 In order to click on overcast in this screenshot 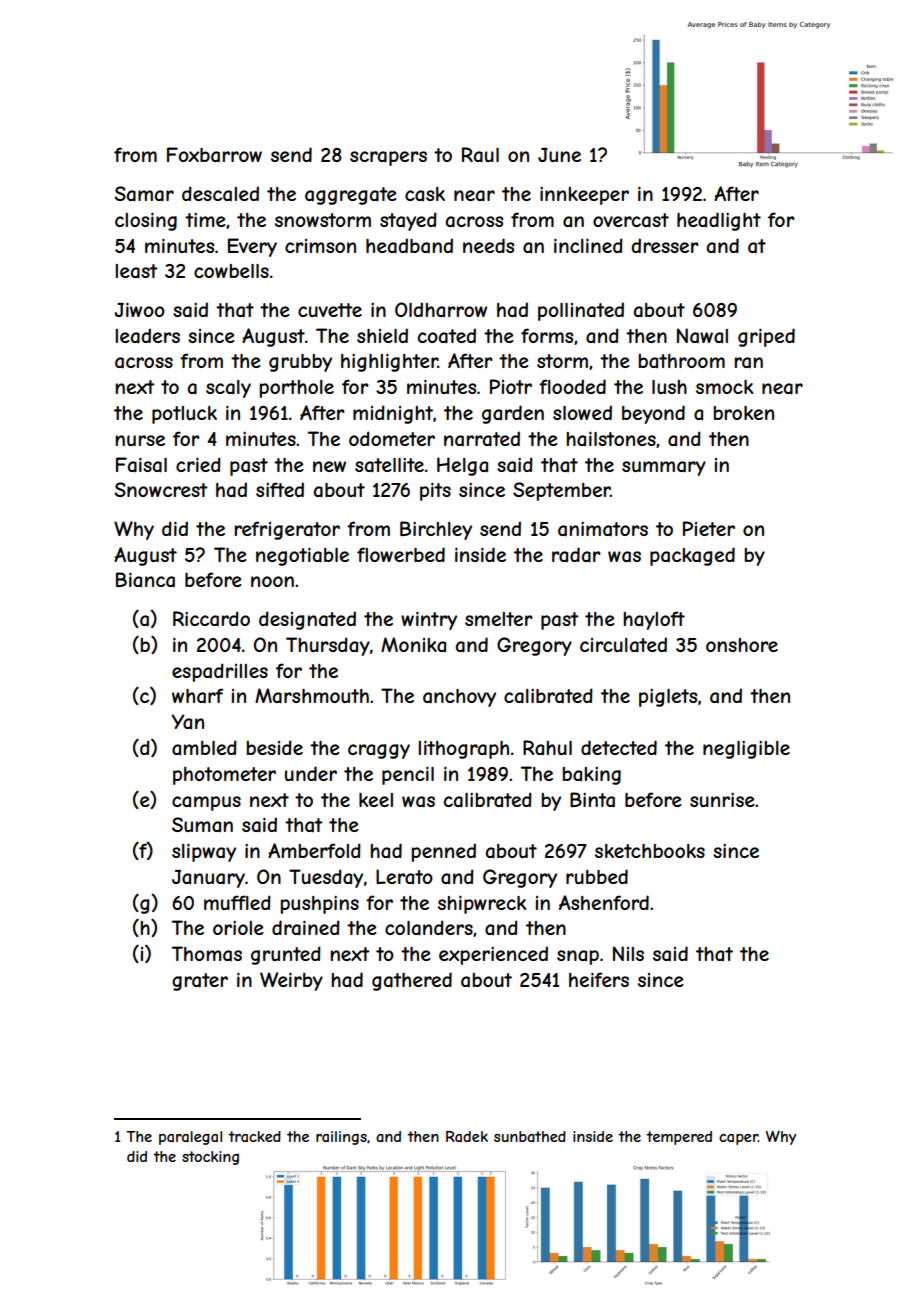, I will do `click(631, 220)`.
